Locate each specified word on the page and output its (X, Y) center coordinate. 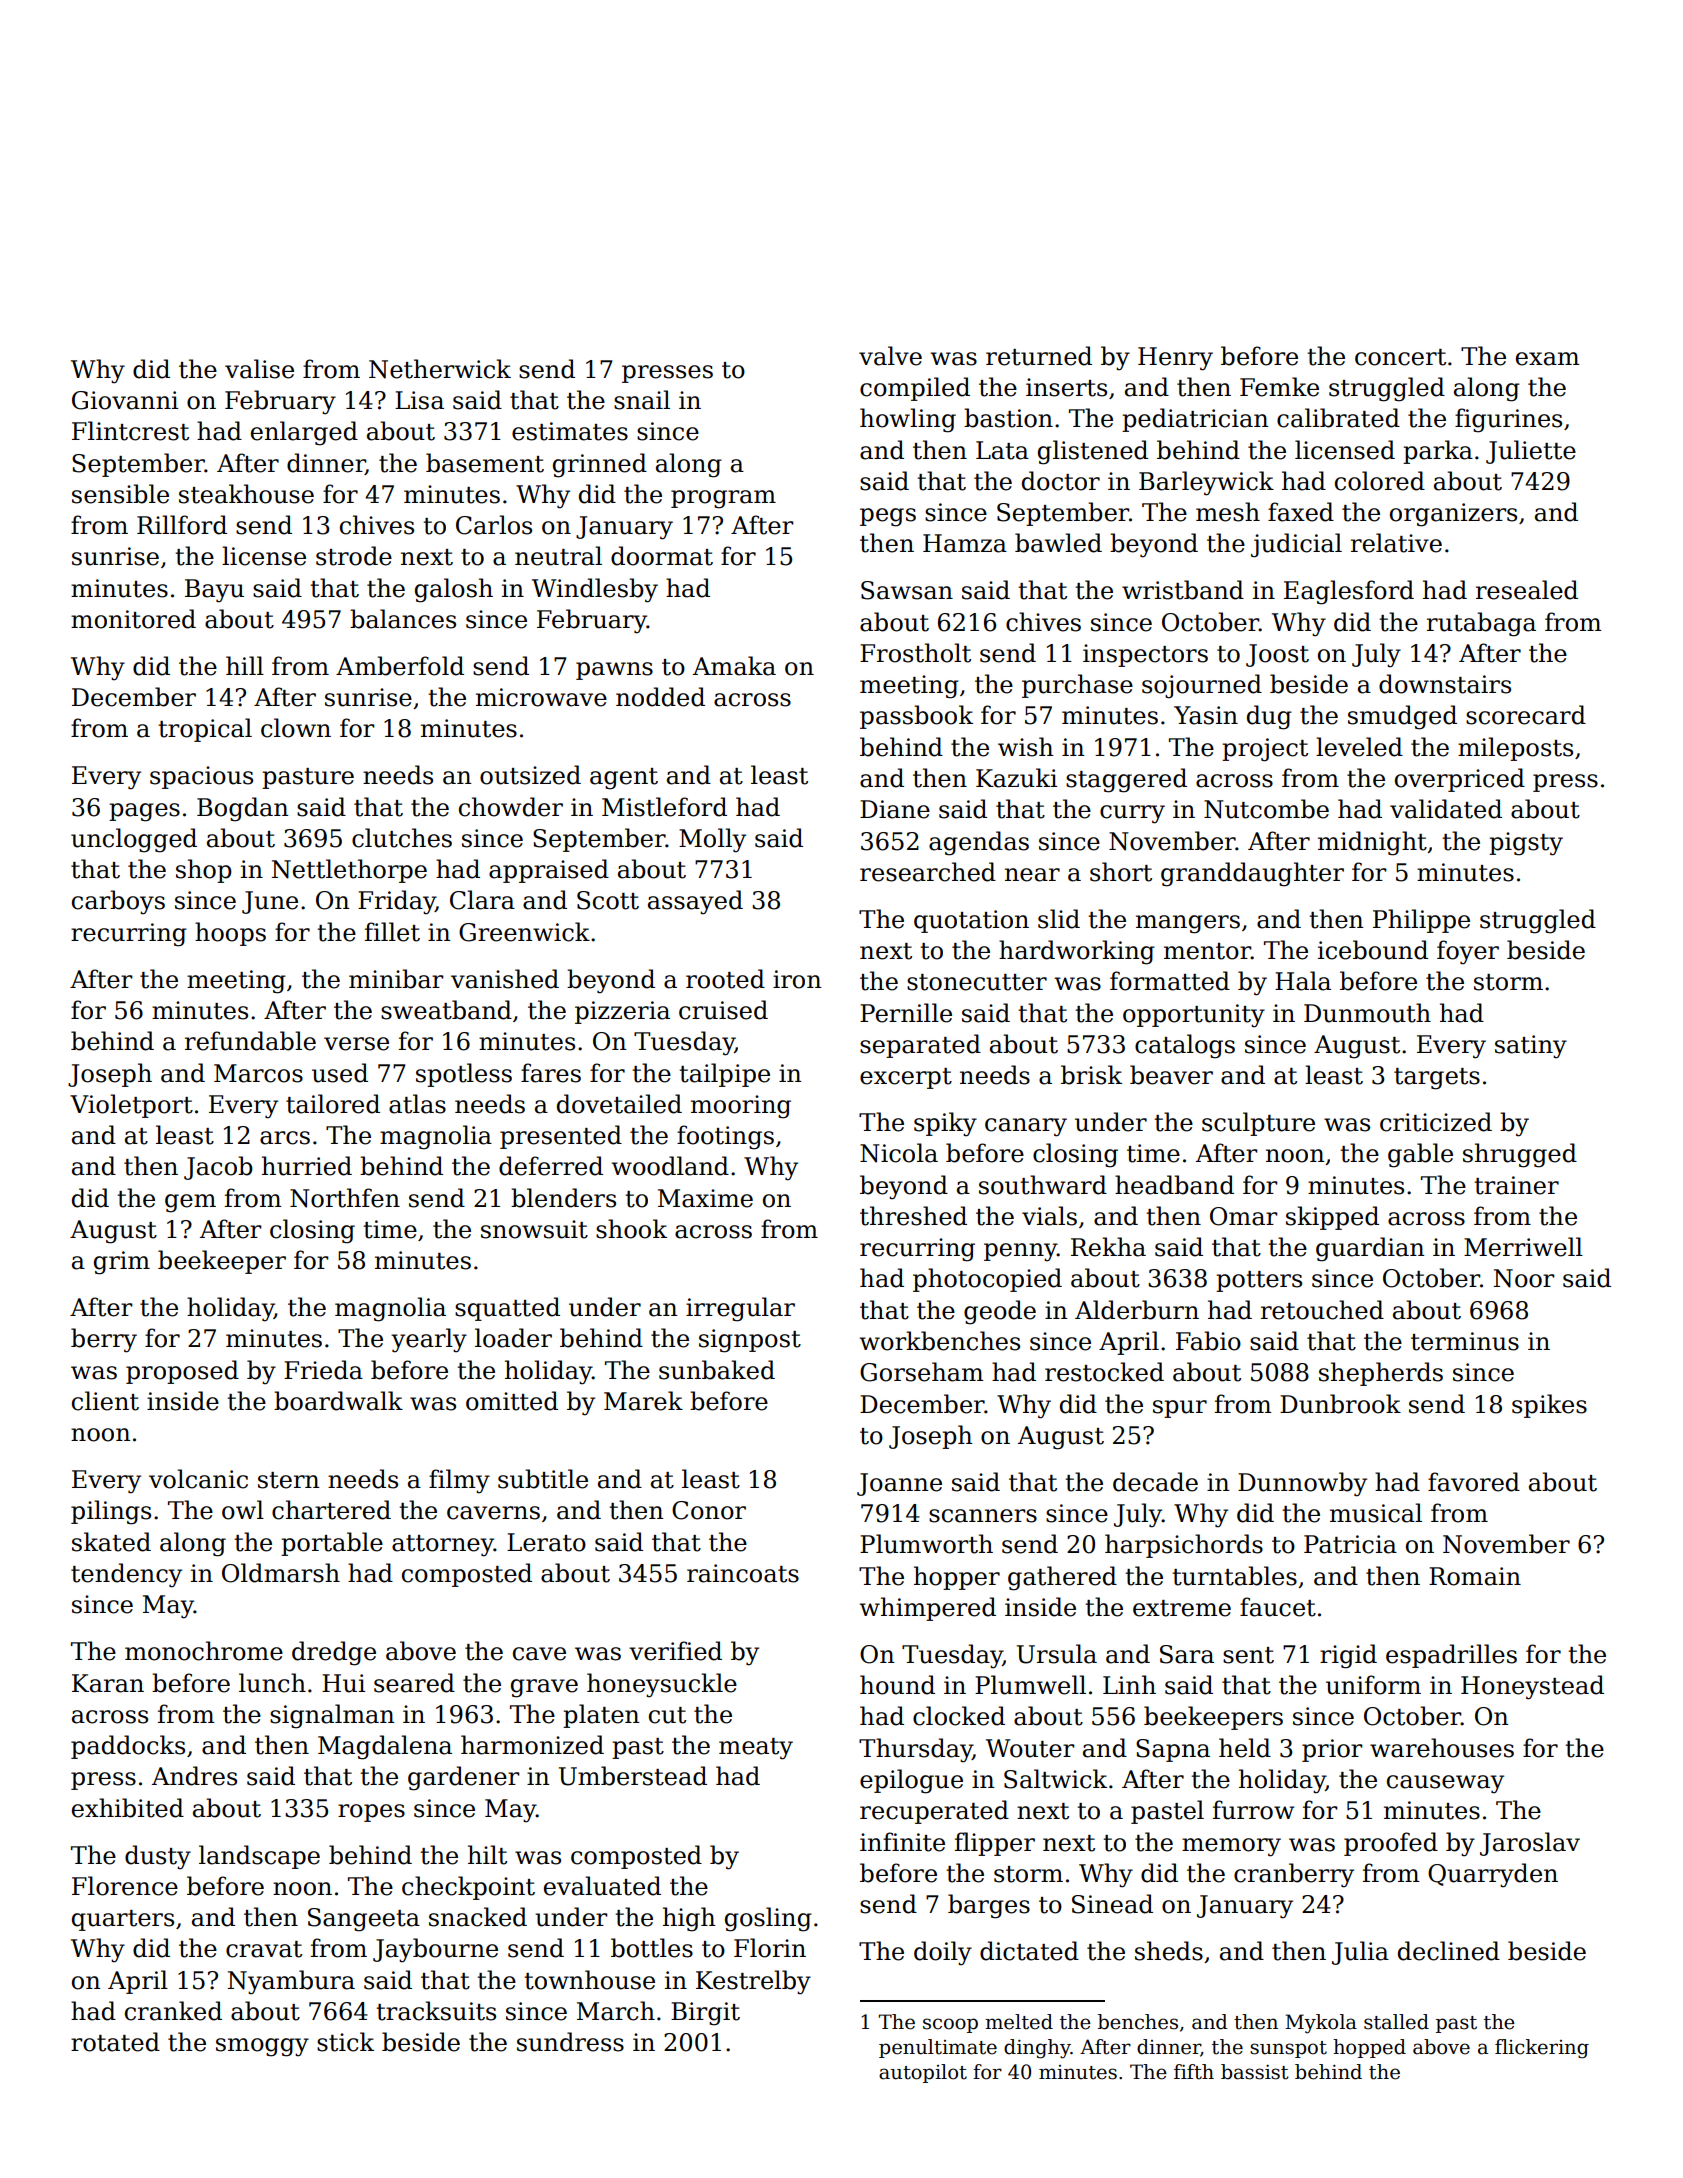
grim (122, 1263)
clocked (959, 1716)
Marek (643, 1401)
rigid (1348, 1656)
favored (1474, 1482)
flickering (1542, 2049)
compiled (915, 389)
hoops (230, 934)
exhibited (128, 1808)
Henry (1175, 359)
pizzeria (622, 1012)
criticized (1436, 1122)
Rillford (182, 525)
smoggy (262, 2047)
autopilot (923, 2073)
